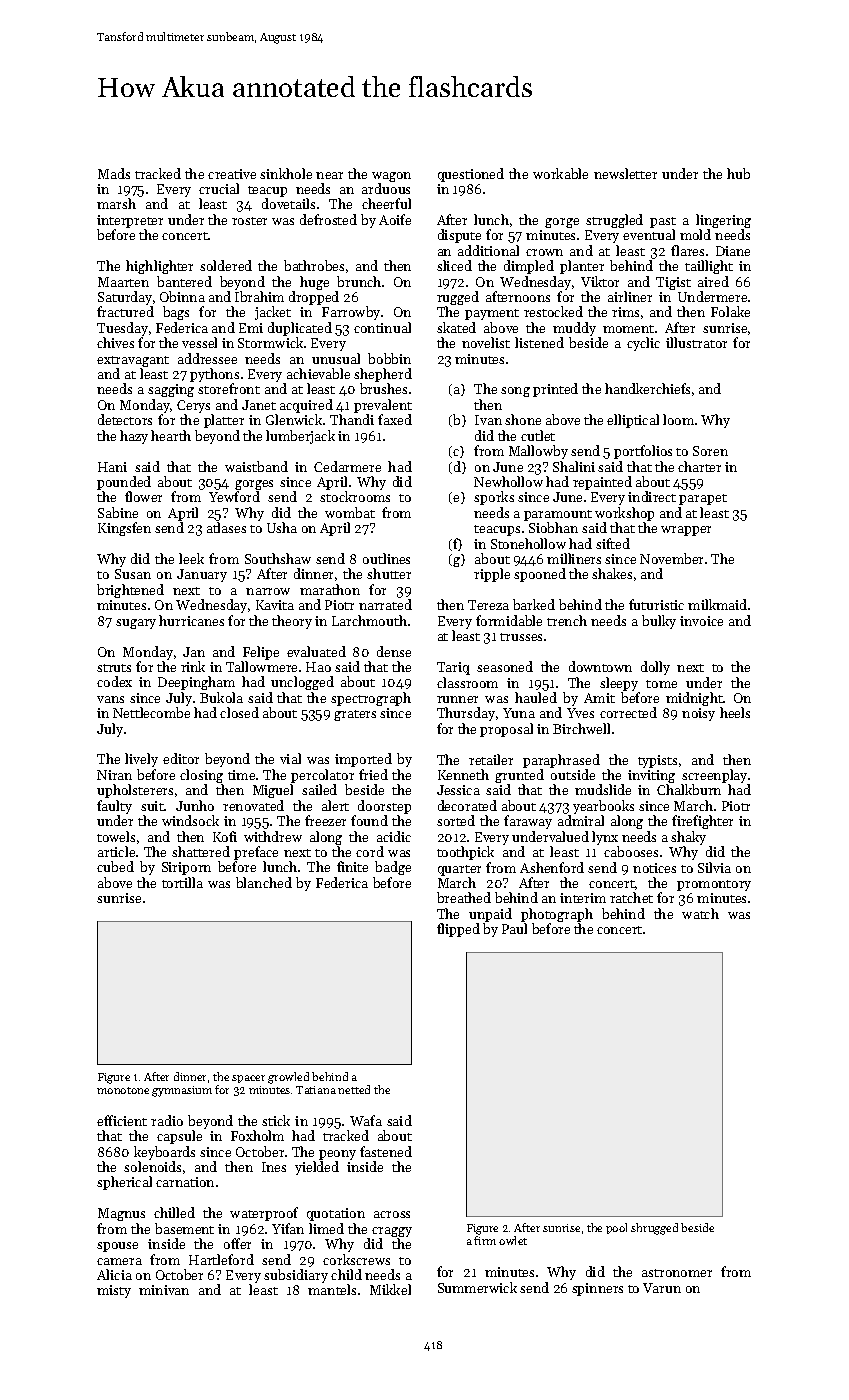  What do you see at coordinates (314, 265) in the page?
I see `bathrobes` at bounding box center [314, 265].
